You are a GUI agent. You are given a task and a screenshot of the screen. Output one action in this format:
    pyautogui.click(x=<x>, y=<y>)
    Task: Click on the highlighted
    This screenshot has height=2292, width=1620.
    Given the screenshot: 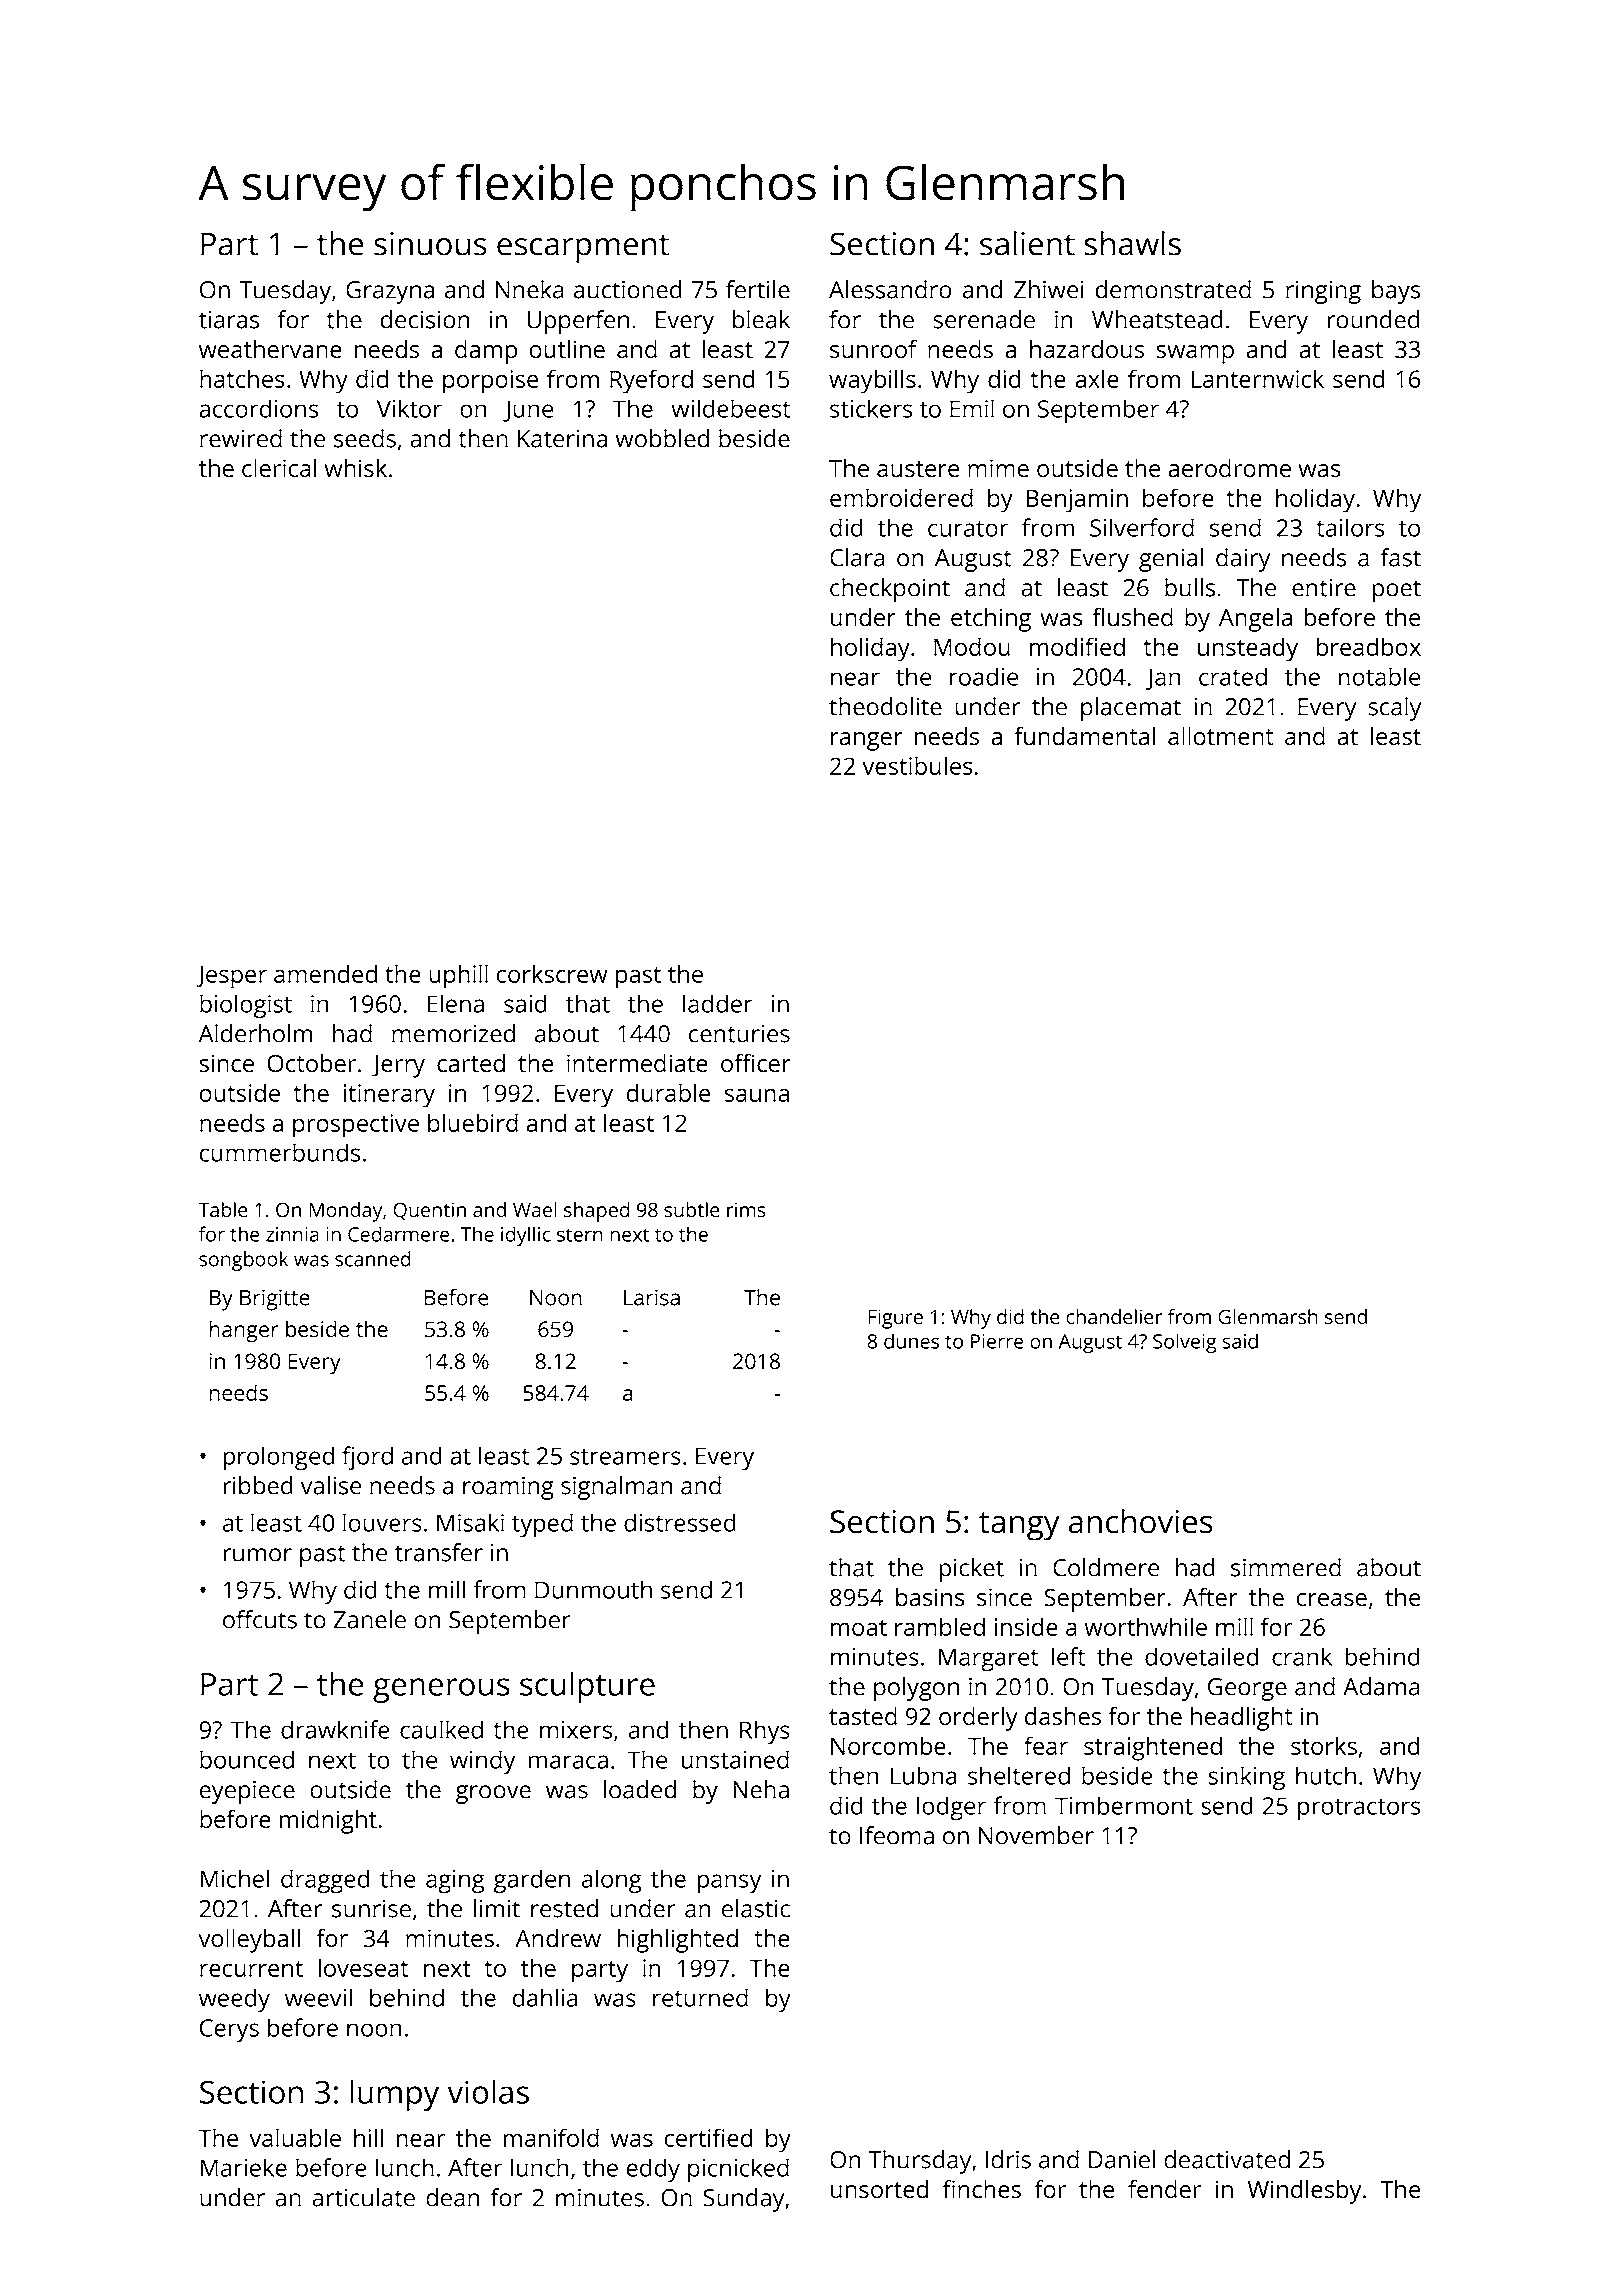 What is the action you would take?
    pyautogui.click(x=677, y=1941)
